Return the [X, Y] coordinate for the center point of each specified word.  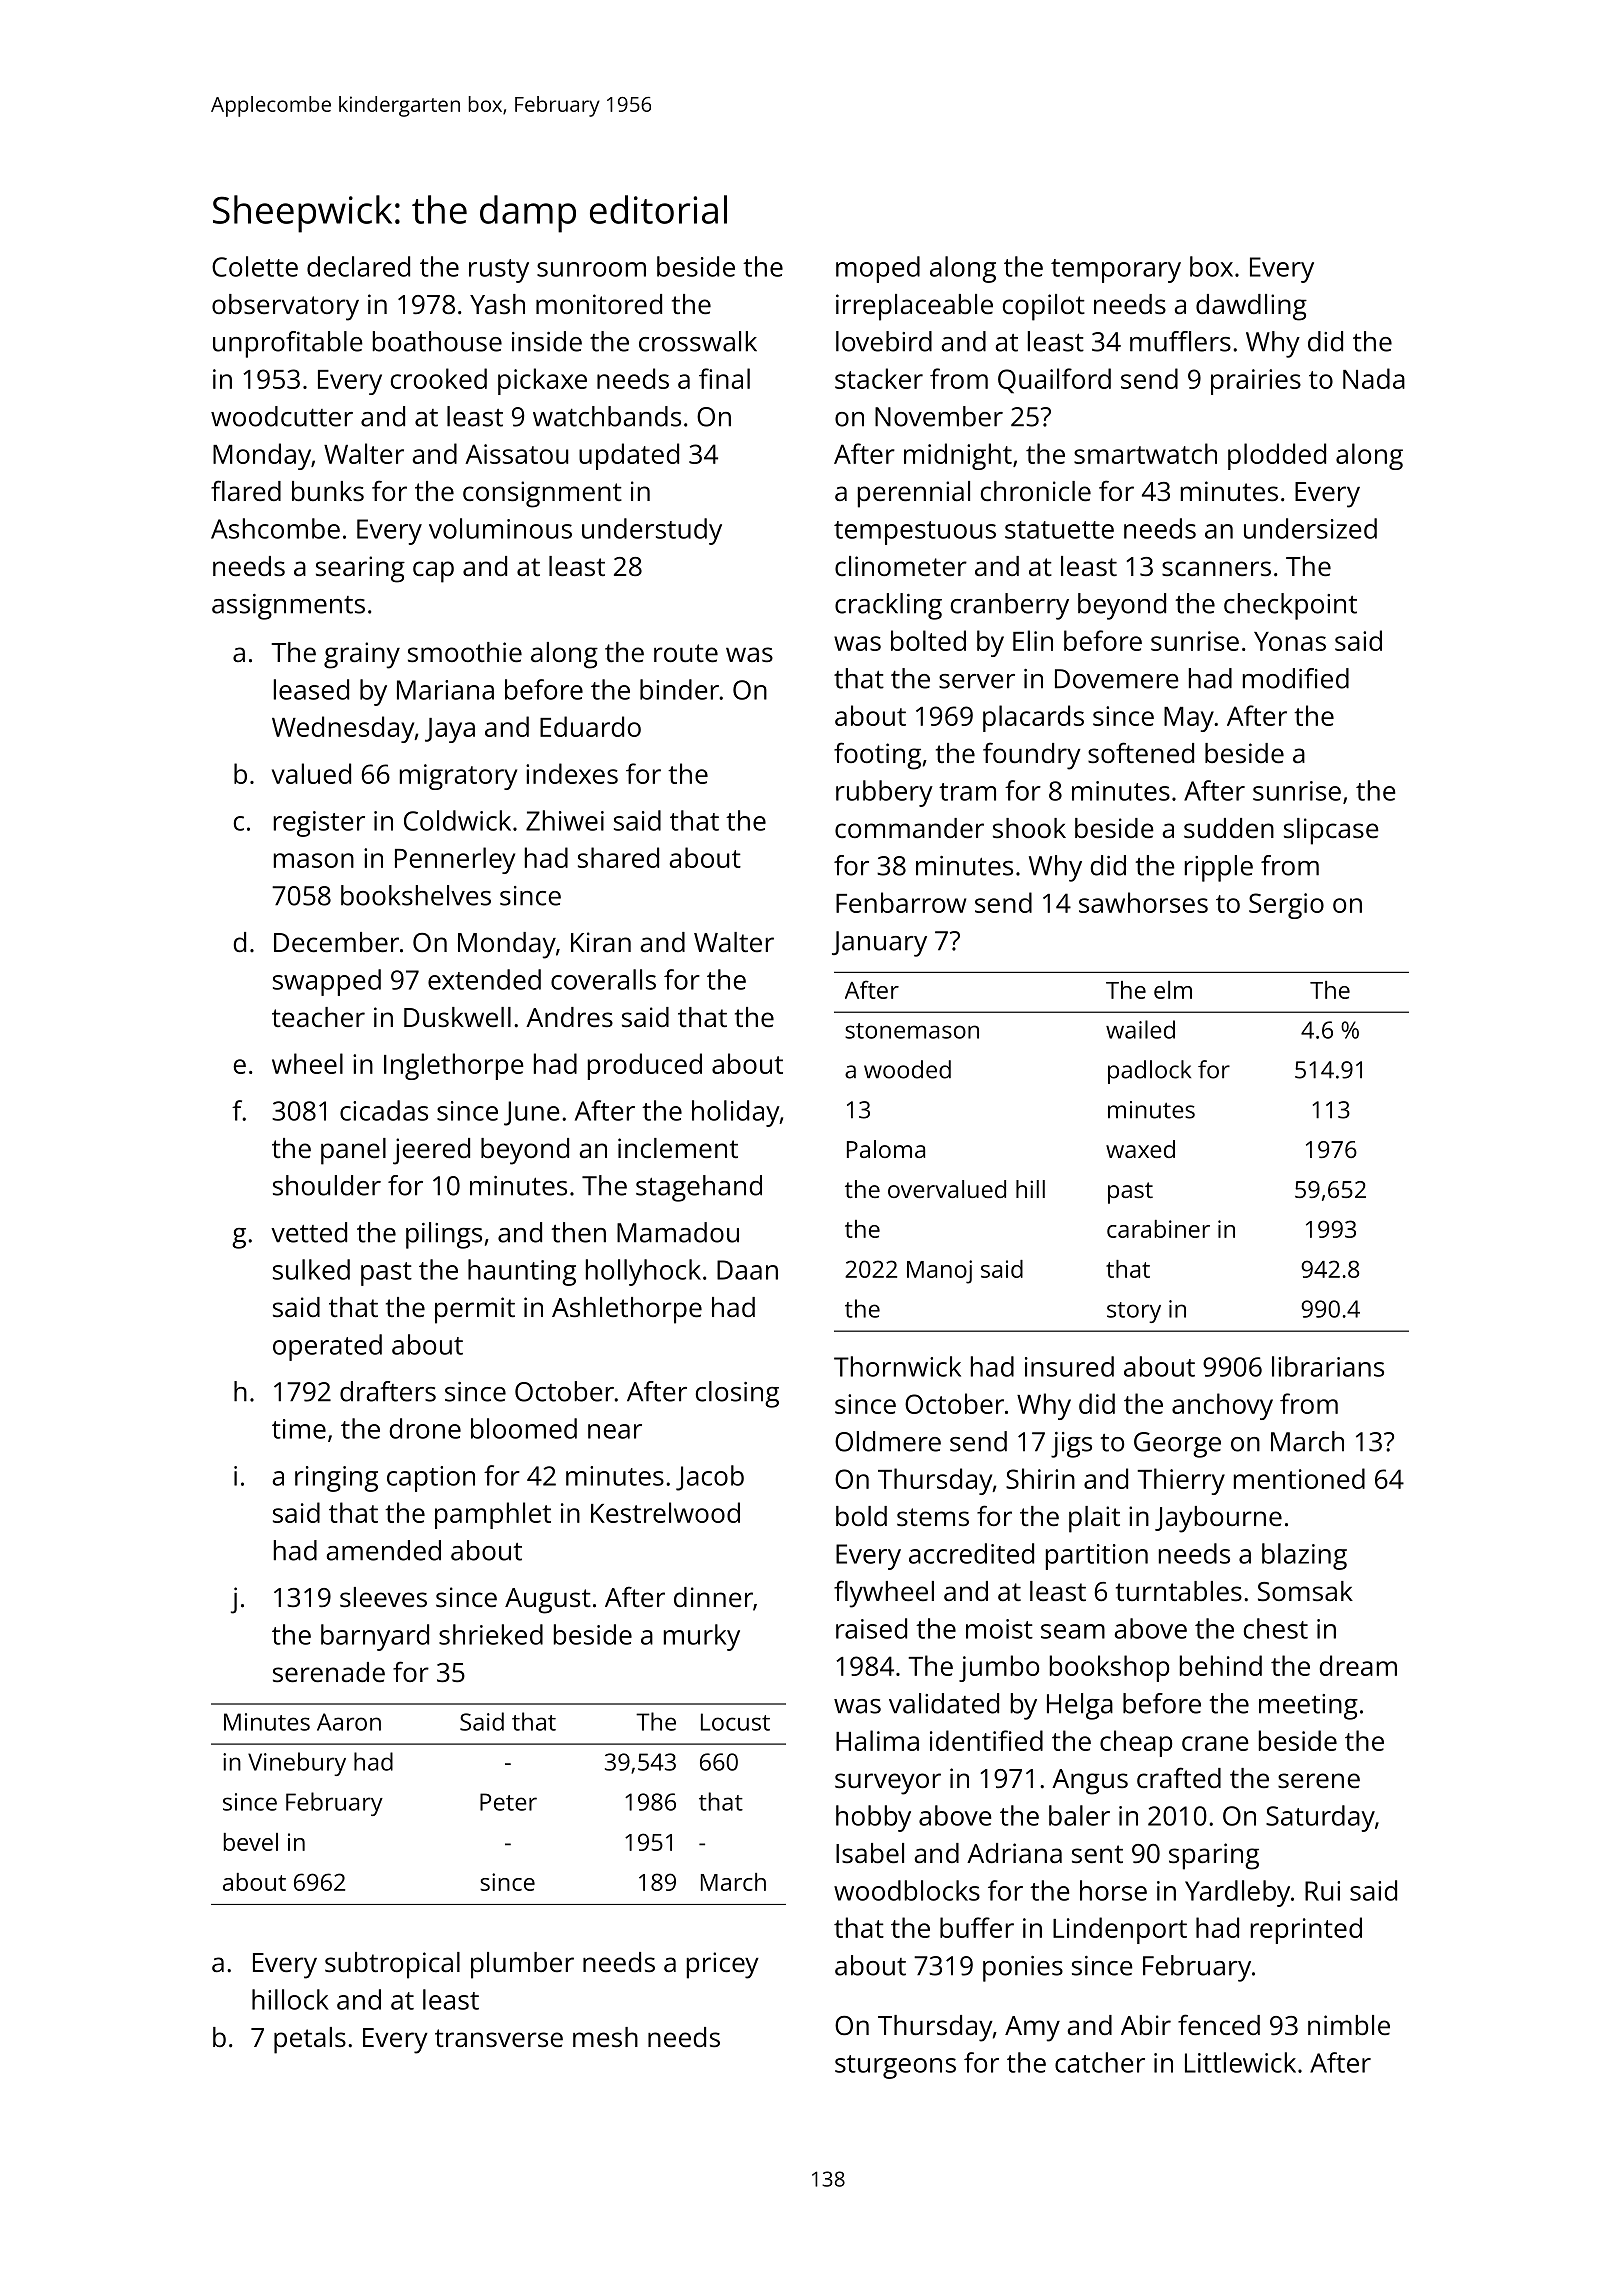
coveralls [603, 979]
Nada [1374, 378]
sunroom [591, 269]
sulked [311, 1269]
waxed [1140, 1149]
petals [310, 2040]
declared [358, 266]
